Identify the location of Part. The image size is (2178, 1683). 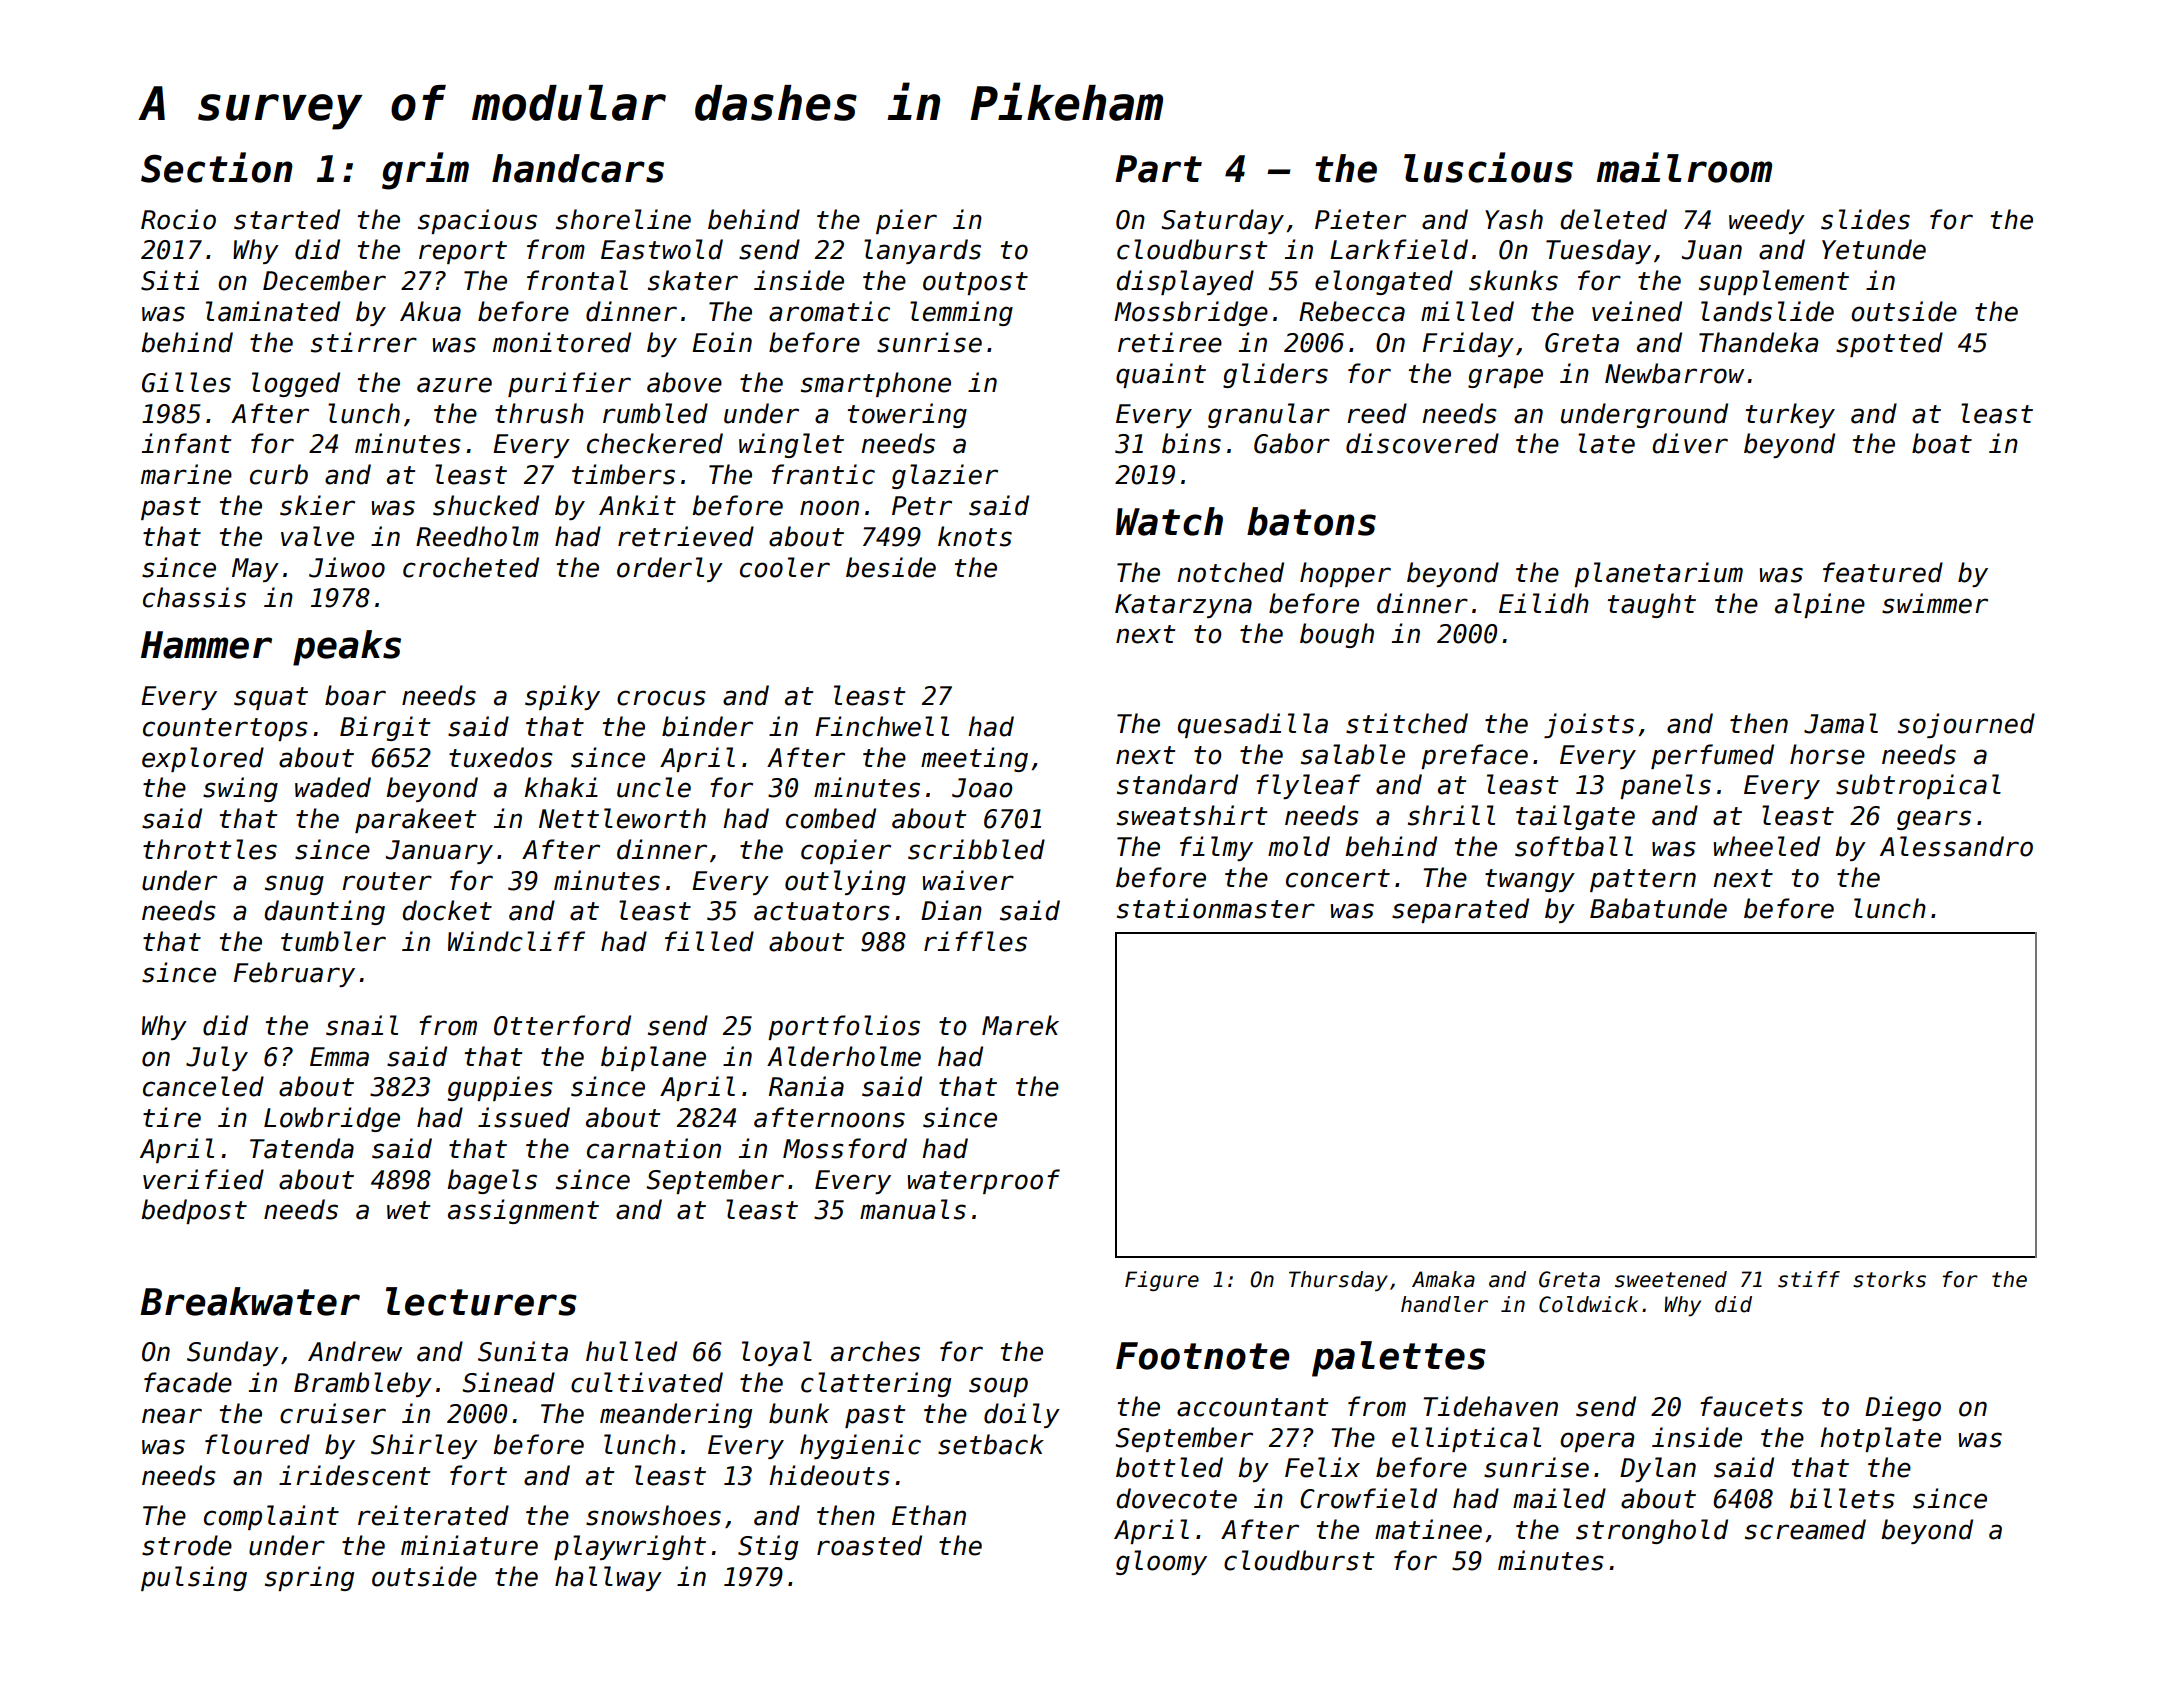
(1158, 169).
